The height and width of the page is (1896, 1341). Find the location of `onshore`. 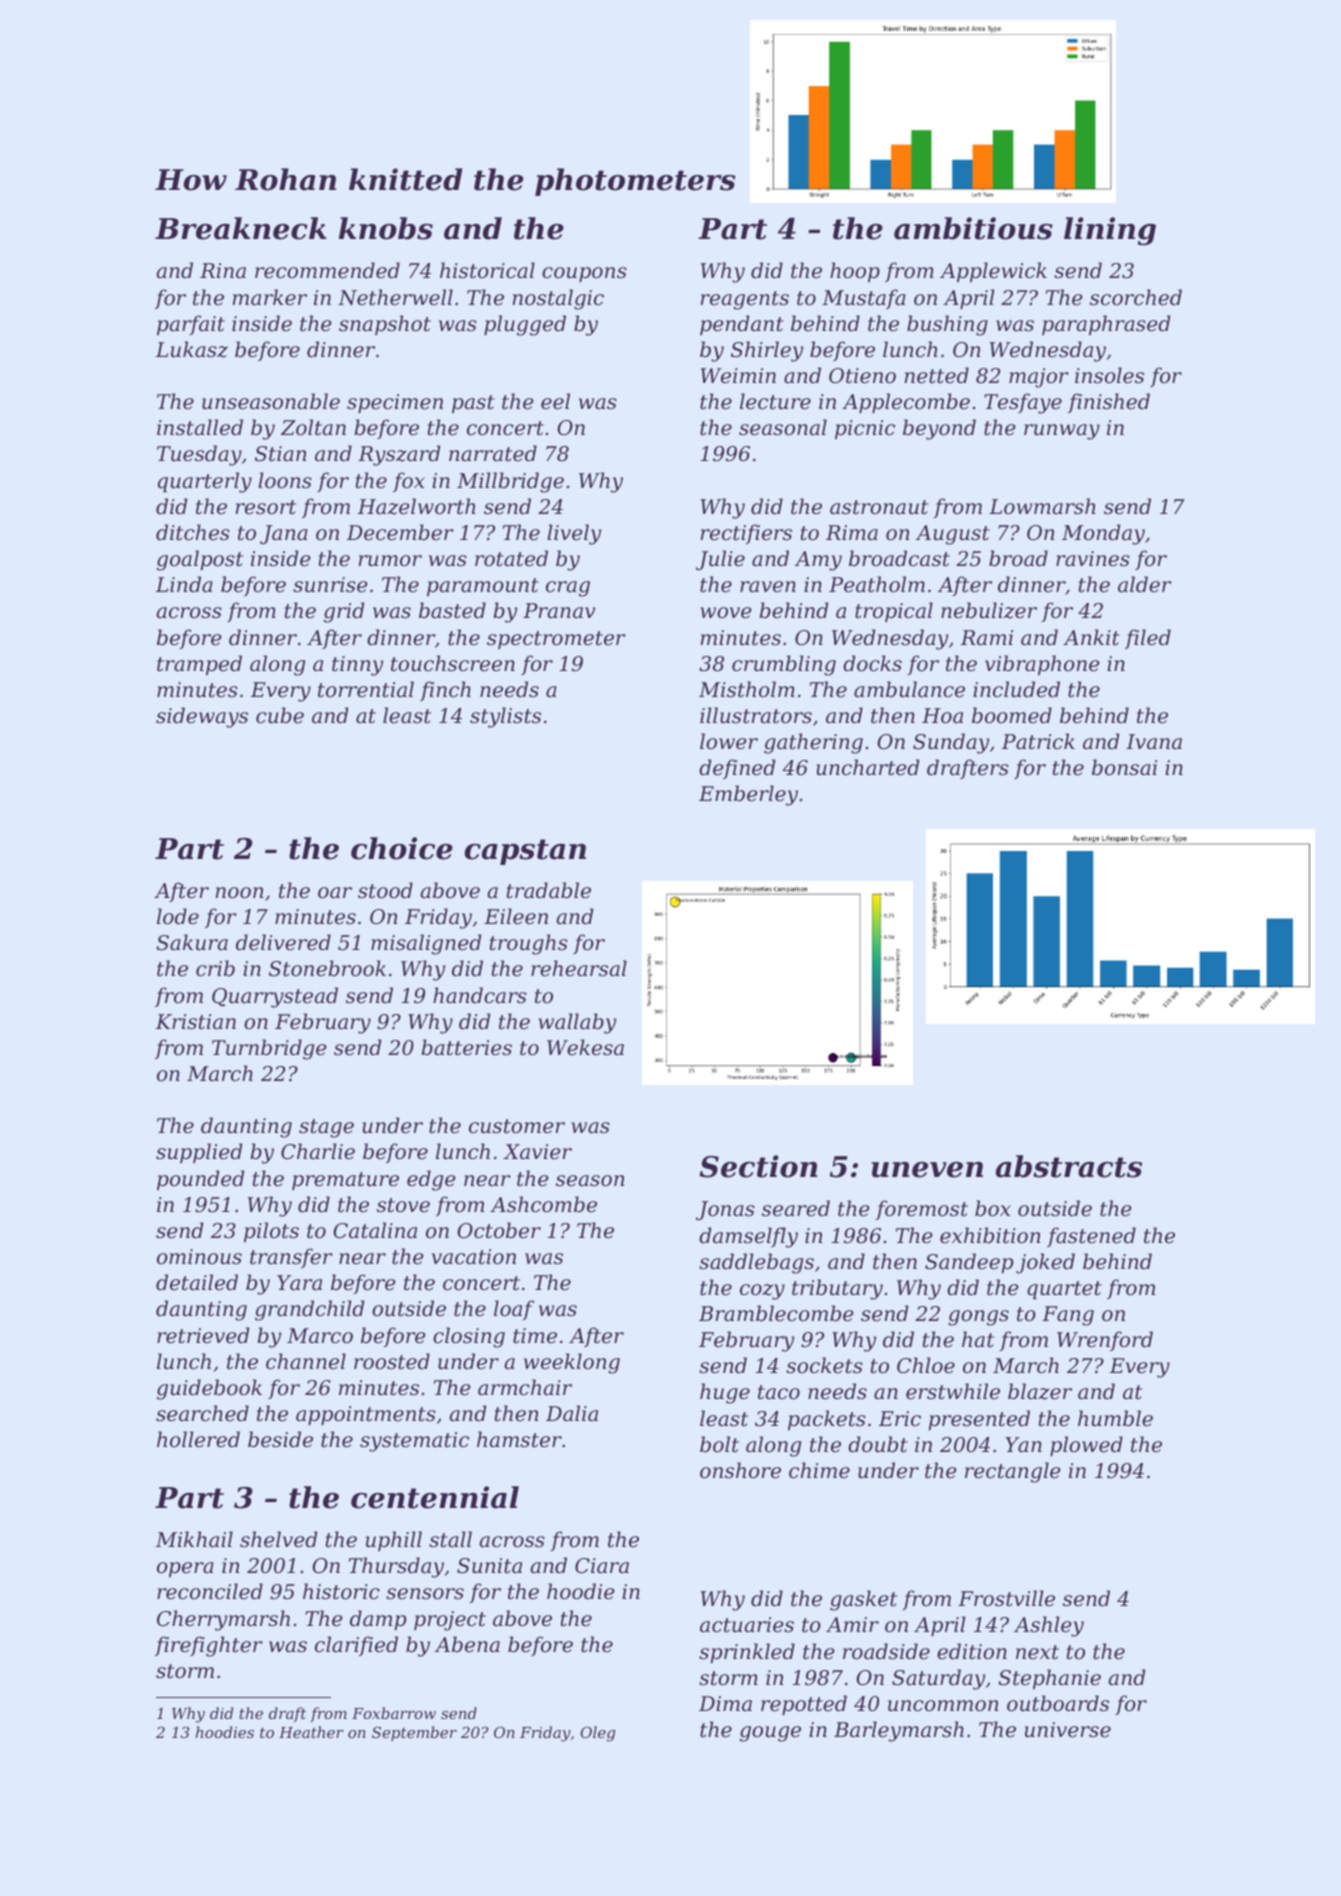

onshore is located at coordinates (740, 1470).
